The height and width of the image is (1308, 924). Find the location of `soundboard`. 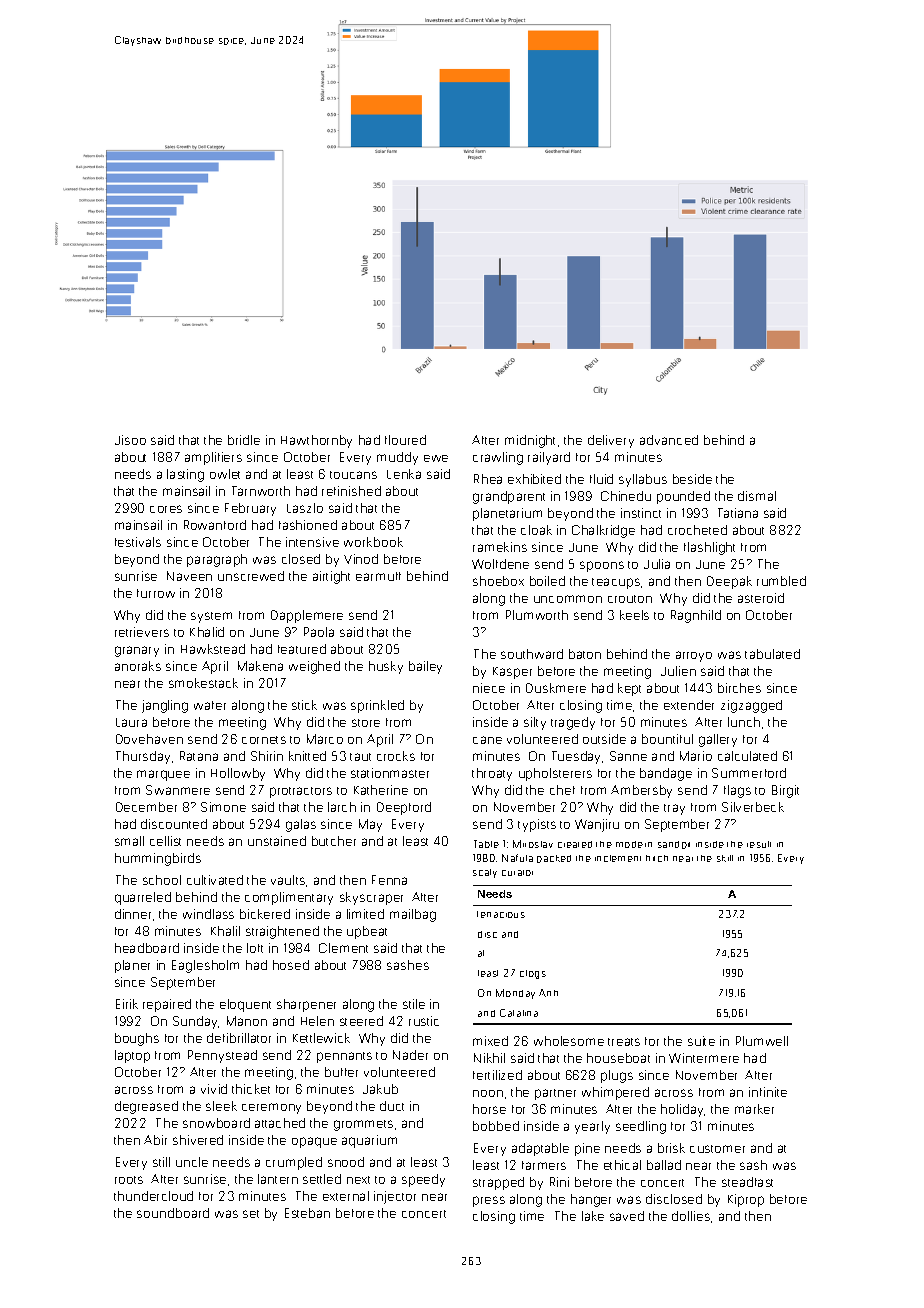

soundboard is located at coordinates (173, 1213).
